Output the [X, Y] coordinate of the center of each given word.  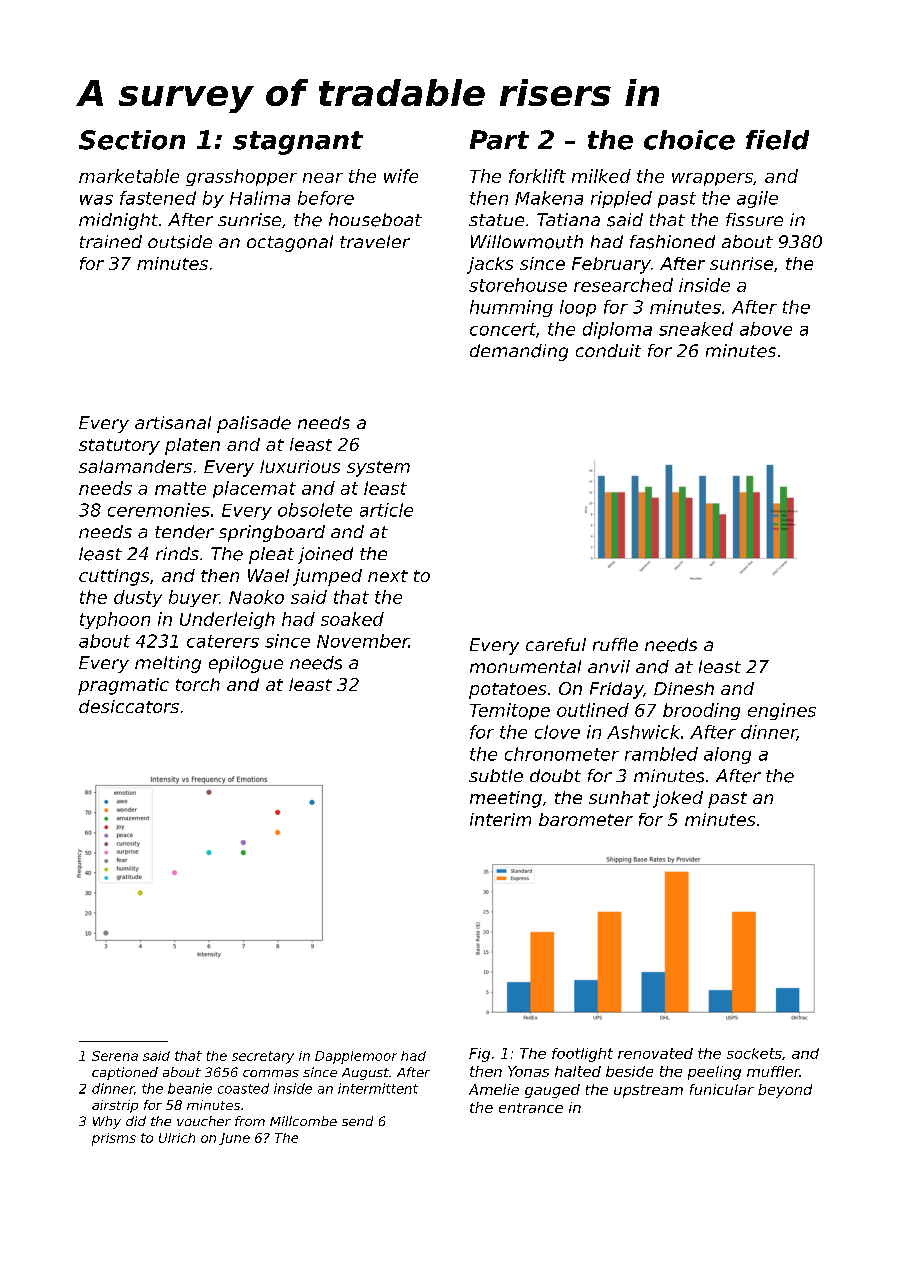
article [386, 510]
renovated [655, 1053]
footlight [582, 1055]
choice [689, 140]
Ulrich [177, 1138]
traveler [375, 241]
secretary [263, 1057]
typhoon [115, 620]
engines [782, 711]
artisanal [173, 422]
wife [401, 176]
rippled [621, 199]
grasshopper [241, 177]
